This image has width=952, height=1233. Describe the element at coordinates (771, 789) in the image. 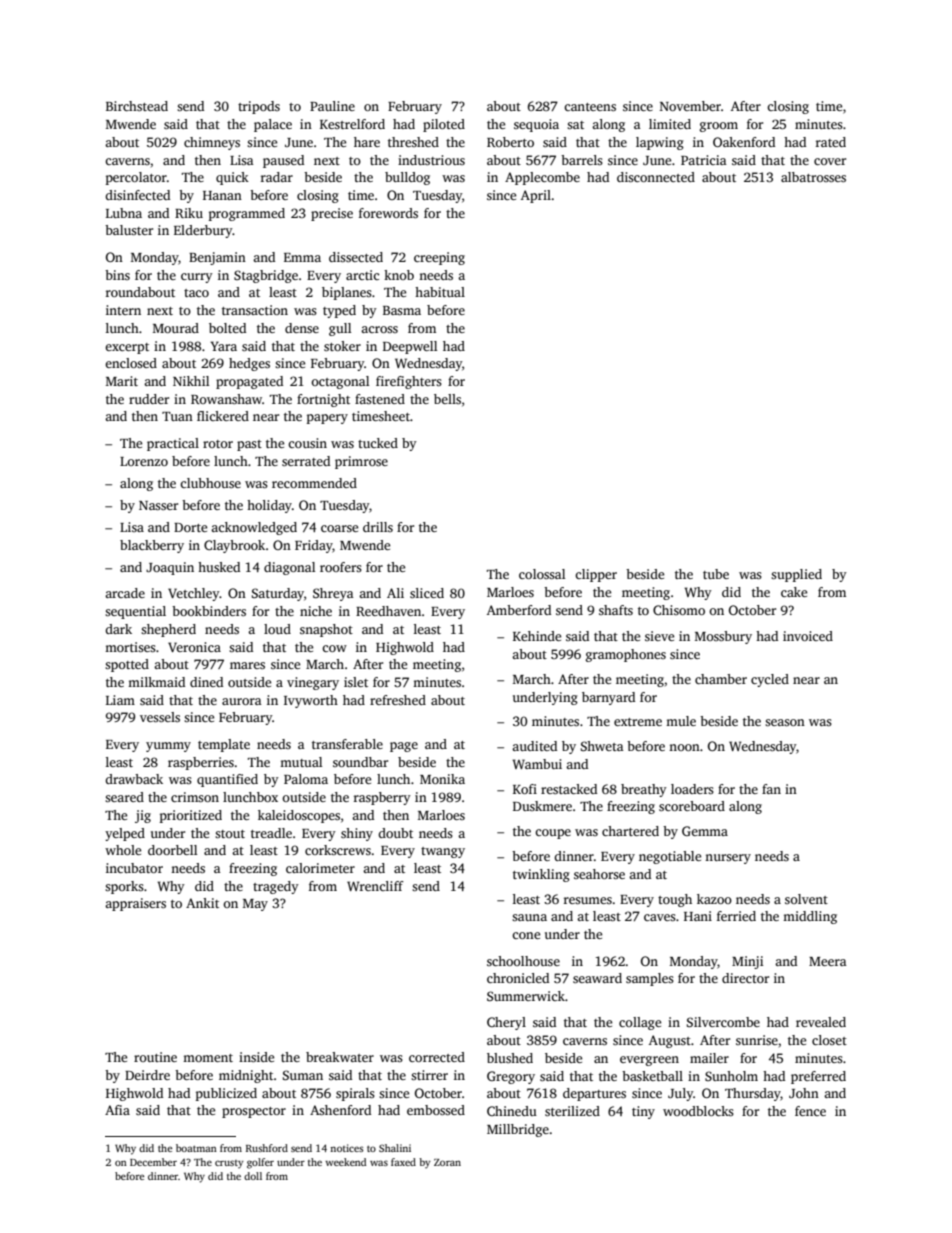

I see `fan` at that location.
